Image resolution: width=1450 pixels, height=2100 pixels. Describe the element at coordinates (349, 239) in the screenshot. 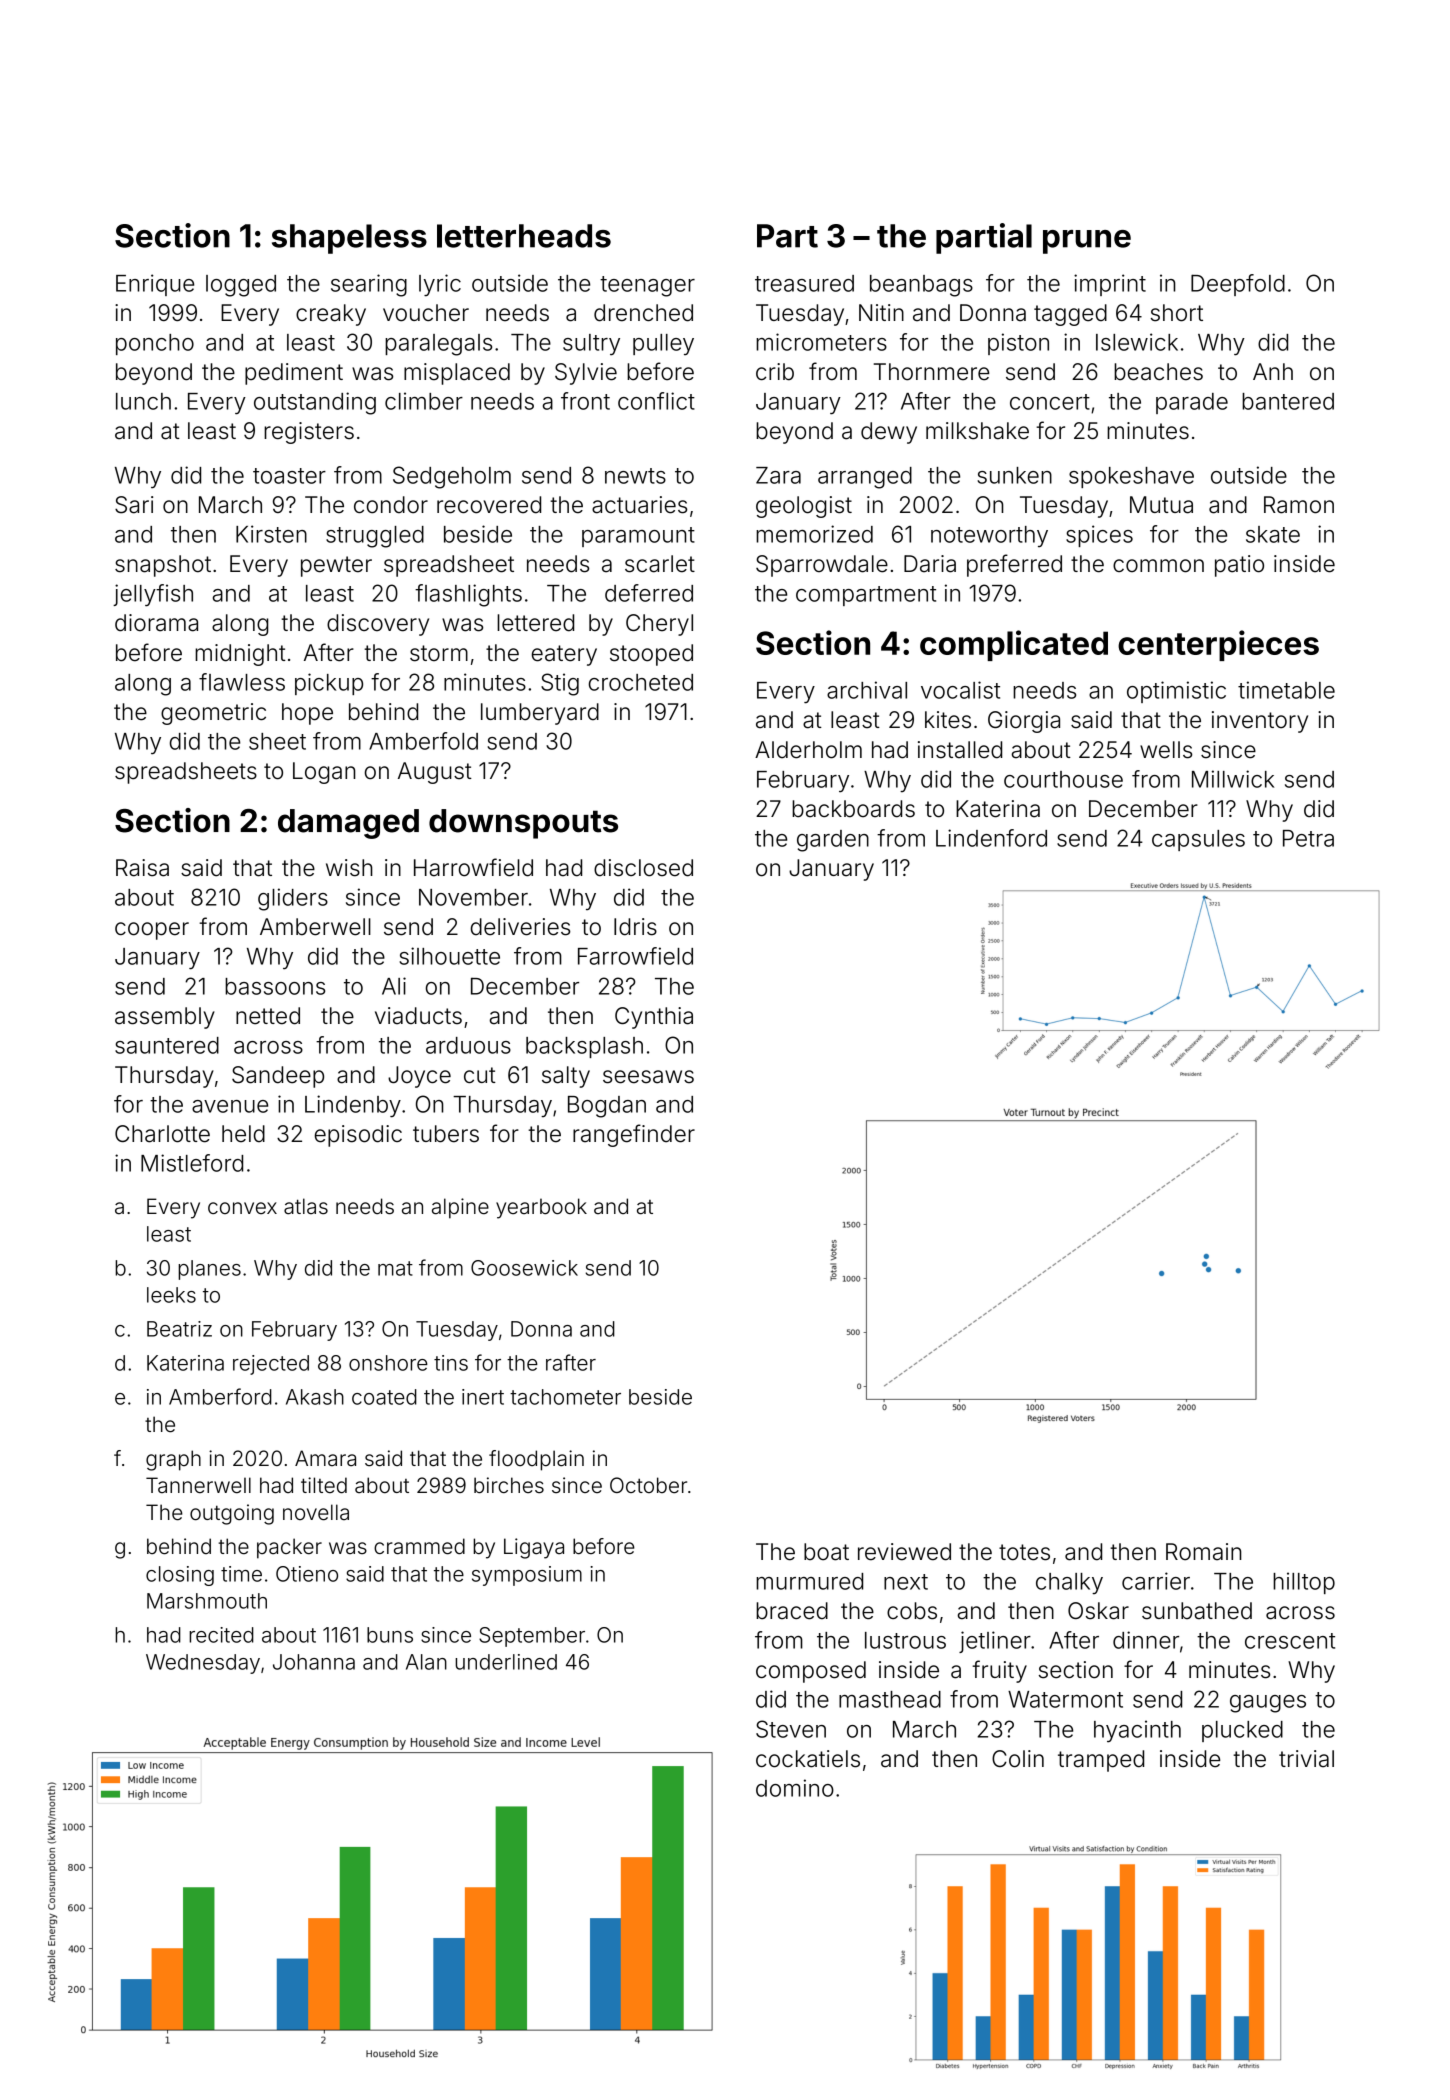

I see `shapeless` at that location.
